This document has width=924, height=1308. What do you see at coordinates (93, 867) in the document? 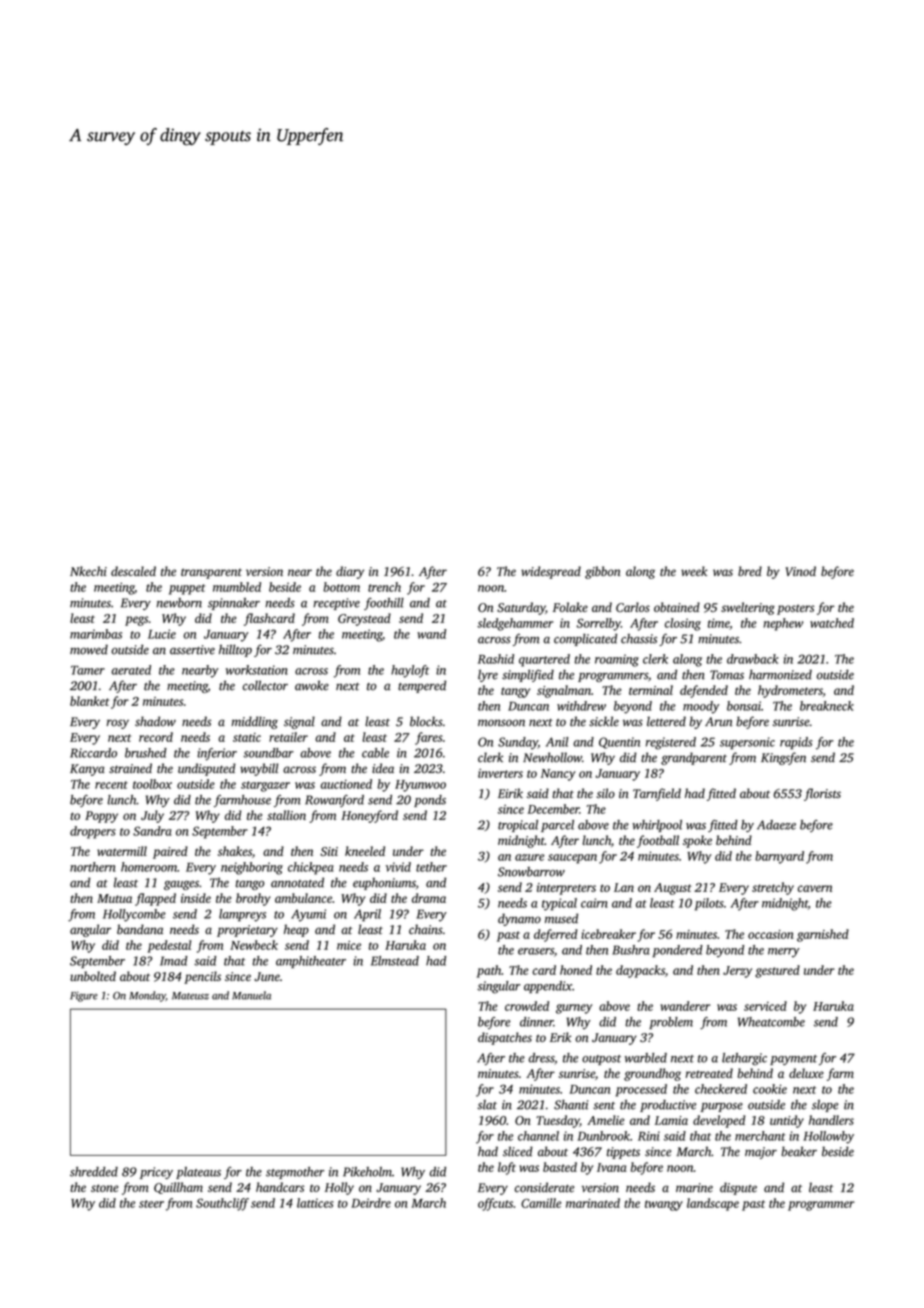
I see `northern` at bounding box center [93, 867].
